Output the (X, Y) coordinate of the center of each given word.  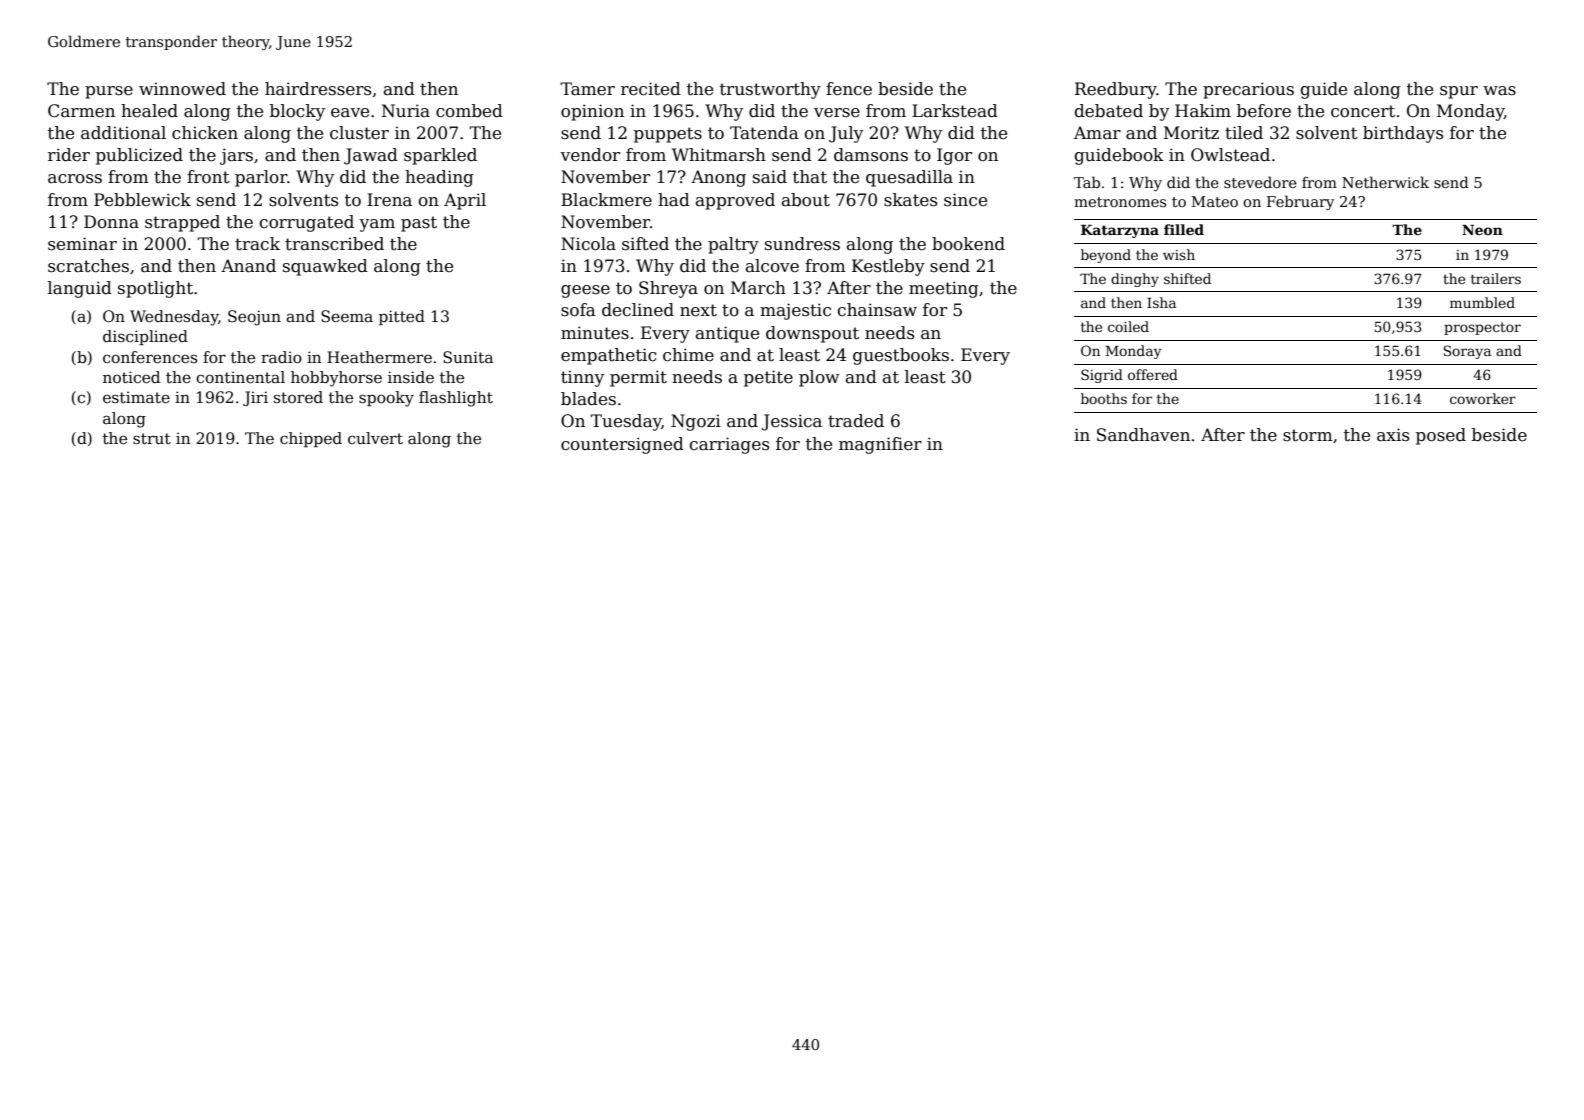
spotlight (155, 289)
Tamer (587, 89)
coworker (1483, 398)
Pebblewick (142, 200)
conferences (150, 357)
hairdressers (318, 89)
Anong (718, 178)
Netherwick (1385, 182)
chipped (311, 439)
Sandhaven (1143, 435)
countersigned (622, 445)
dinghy (1135, 280)
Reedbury (1116, 90)
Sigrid (1102, 376)
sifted (645, 244)
